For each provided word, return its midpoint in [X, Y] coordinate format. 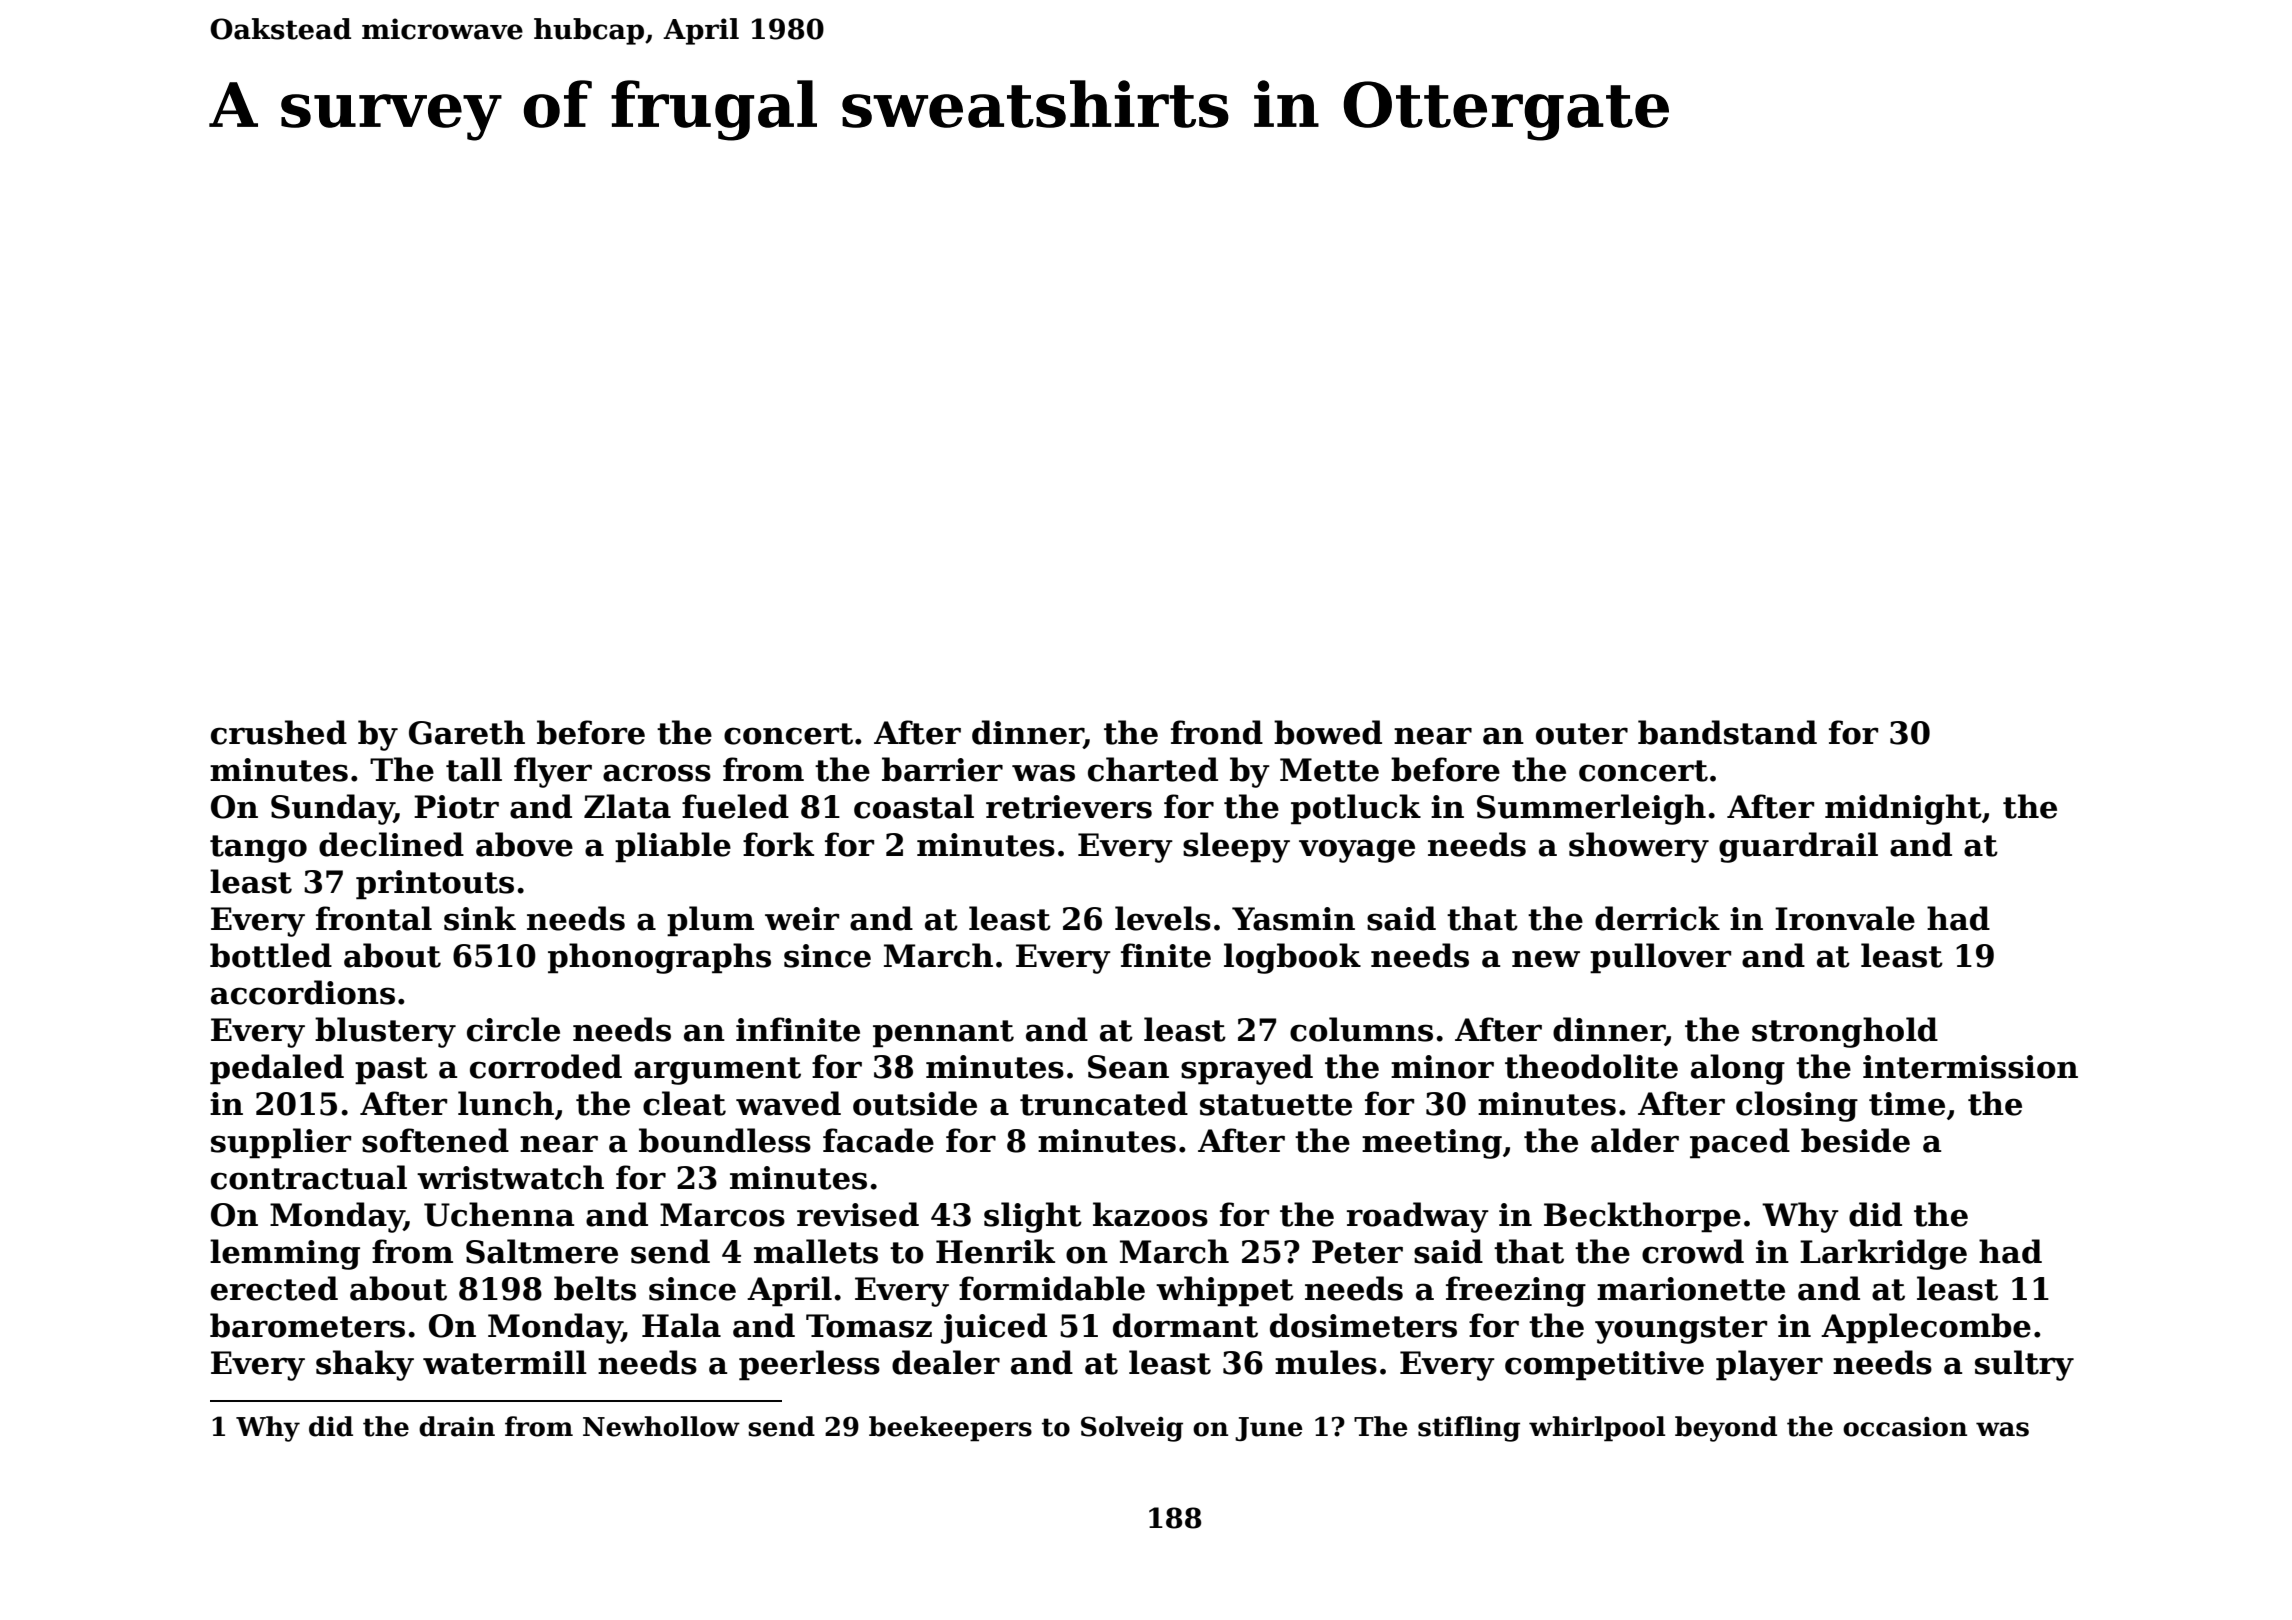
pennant [943, 1034]
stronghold [1845, 1032]
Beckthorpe [1642, 1217]
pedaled [277, 1069]
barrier [942, 769]
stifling [1469, 1429]
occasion [1905, 1427]
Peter [1357, 1252]
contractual [309, 1177]
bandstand [1727, 732]
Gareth [467, 732]
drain [457, 1426]
